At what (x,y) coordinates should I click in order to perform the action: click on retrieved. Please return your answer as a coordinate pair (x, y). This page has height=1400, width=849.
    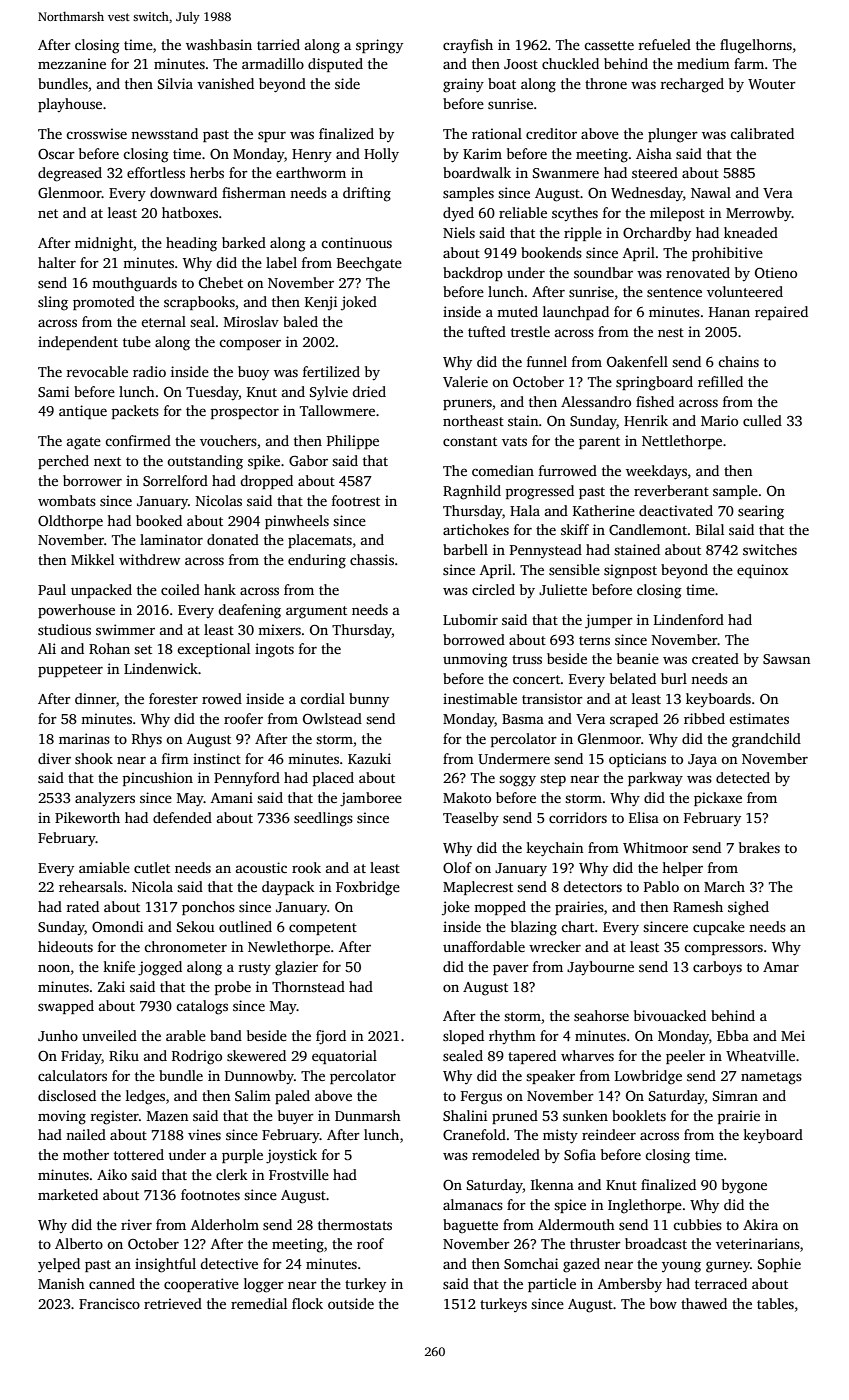
    Looking at the image, I should click on (173, 1303).
